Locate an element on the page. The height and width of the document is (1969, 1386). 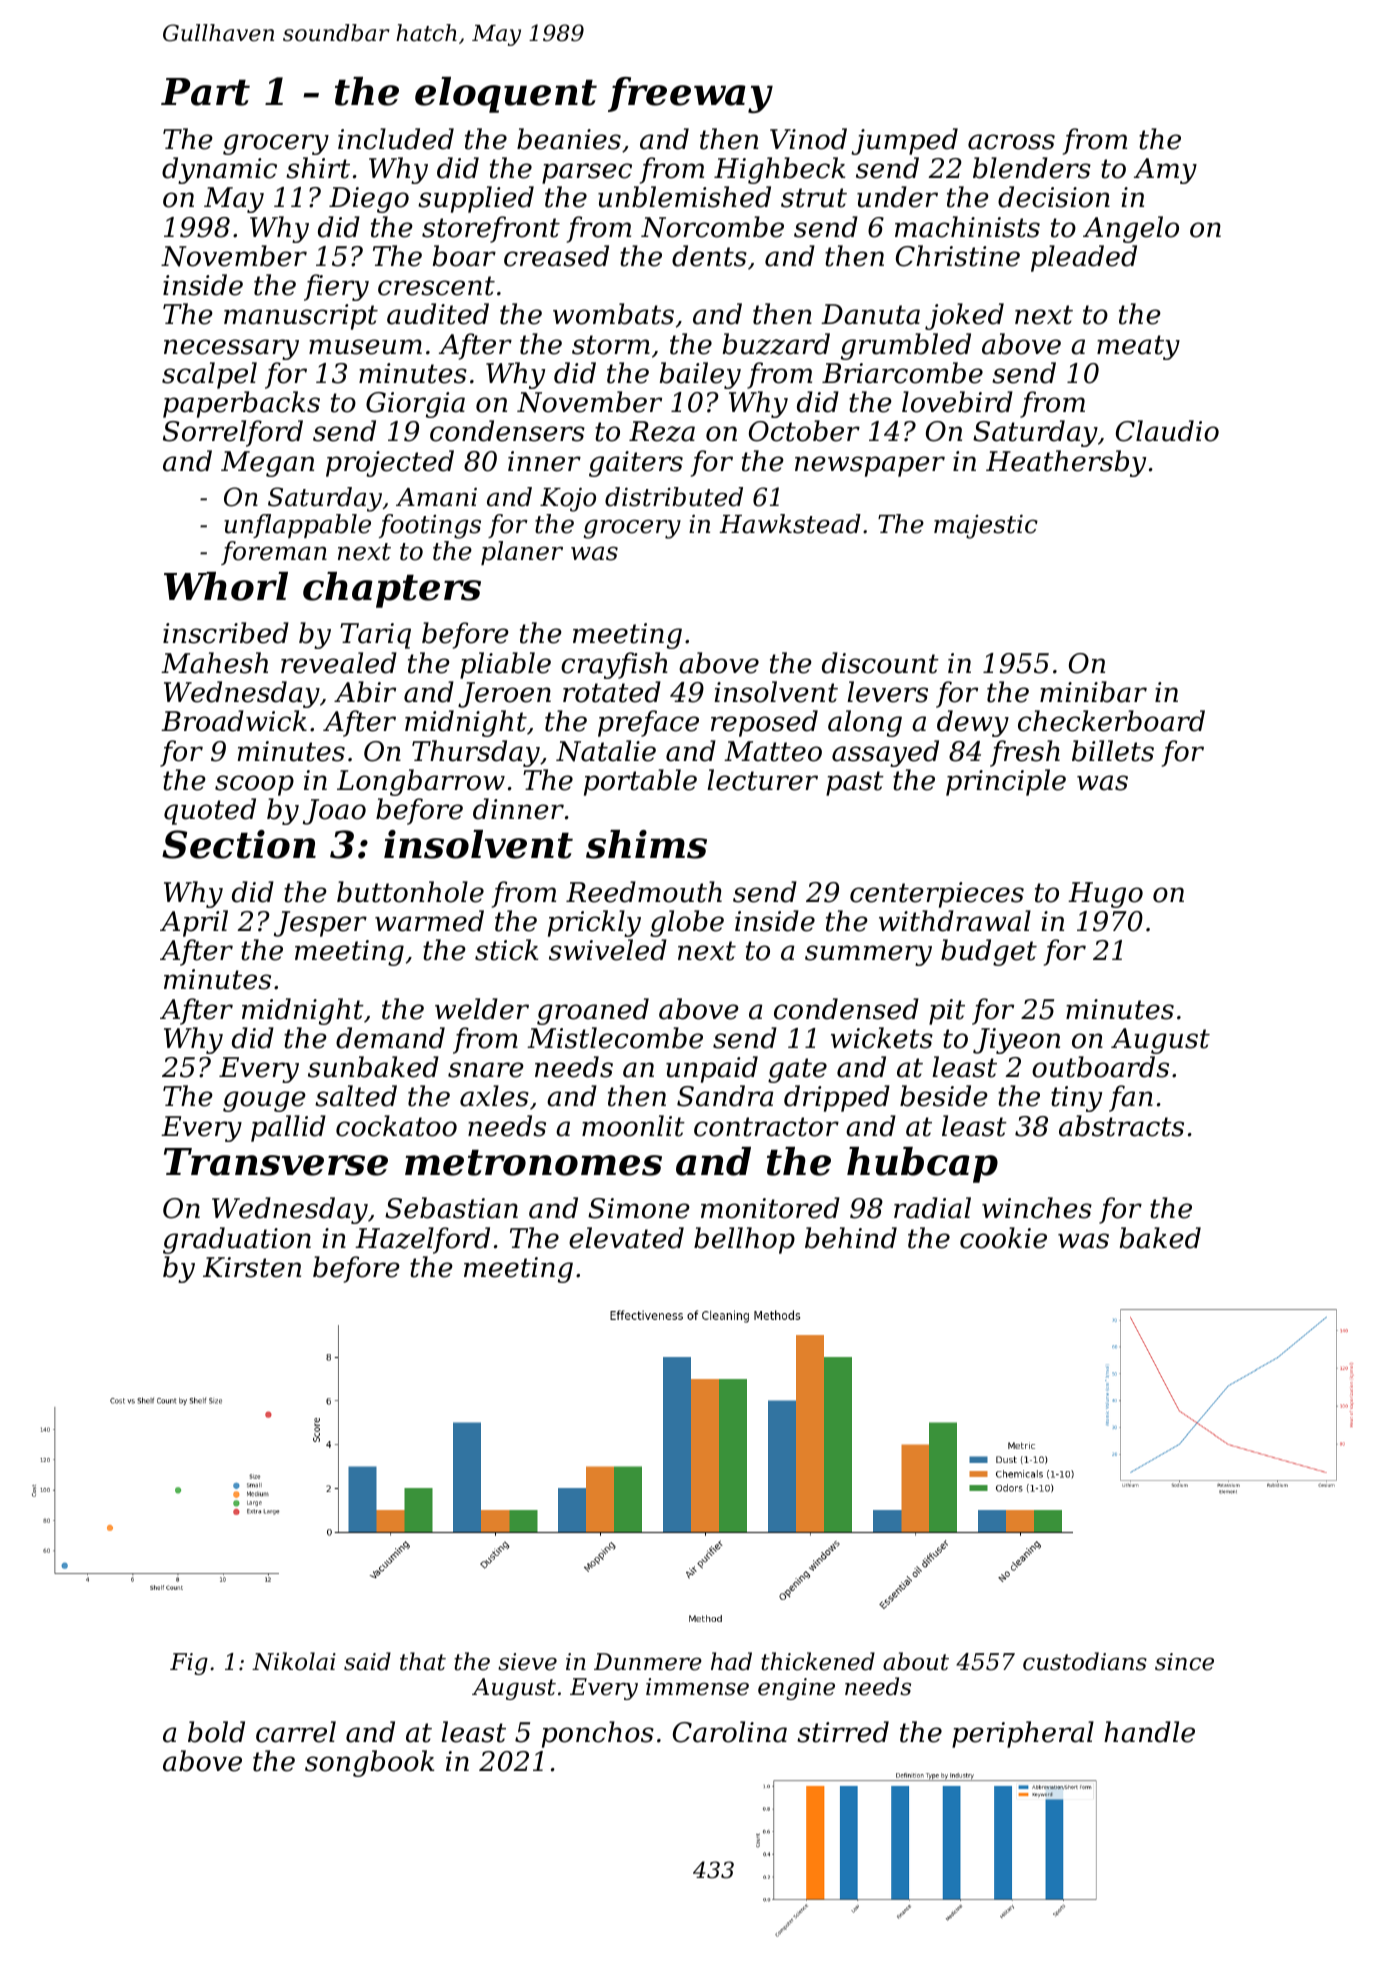
songbook is located at coordinates (369, 1763).
